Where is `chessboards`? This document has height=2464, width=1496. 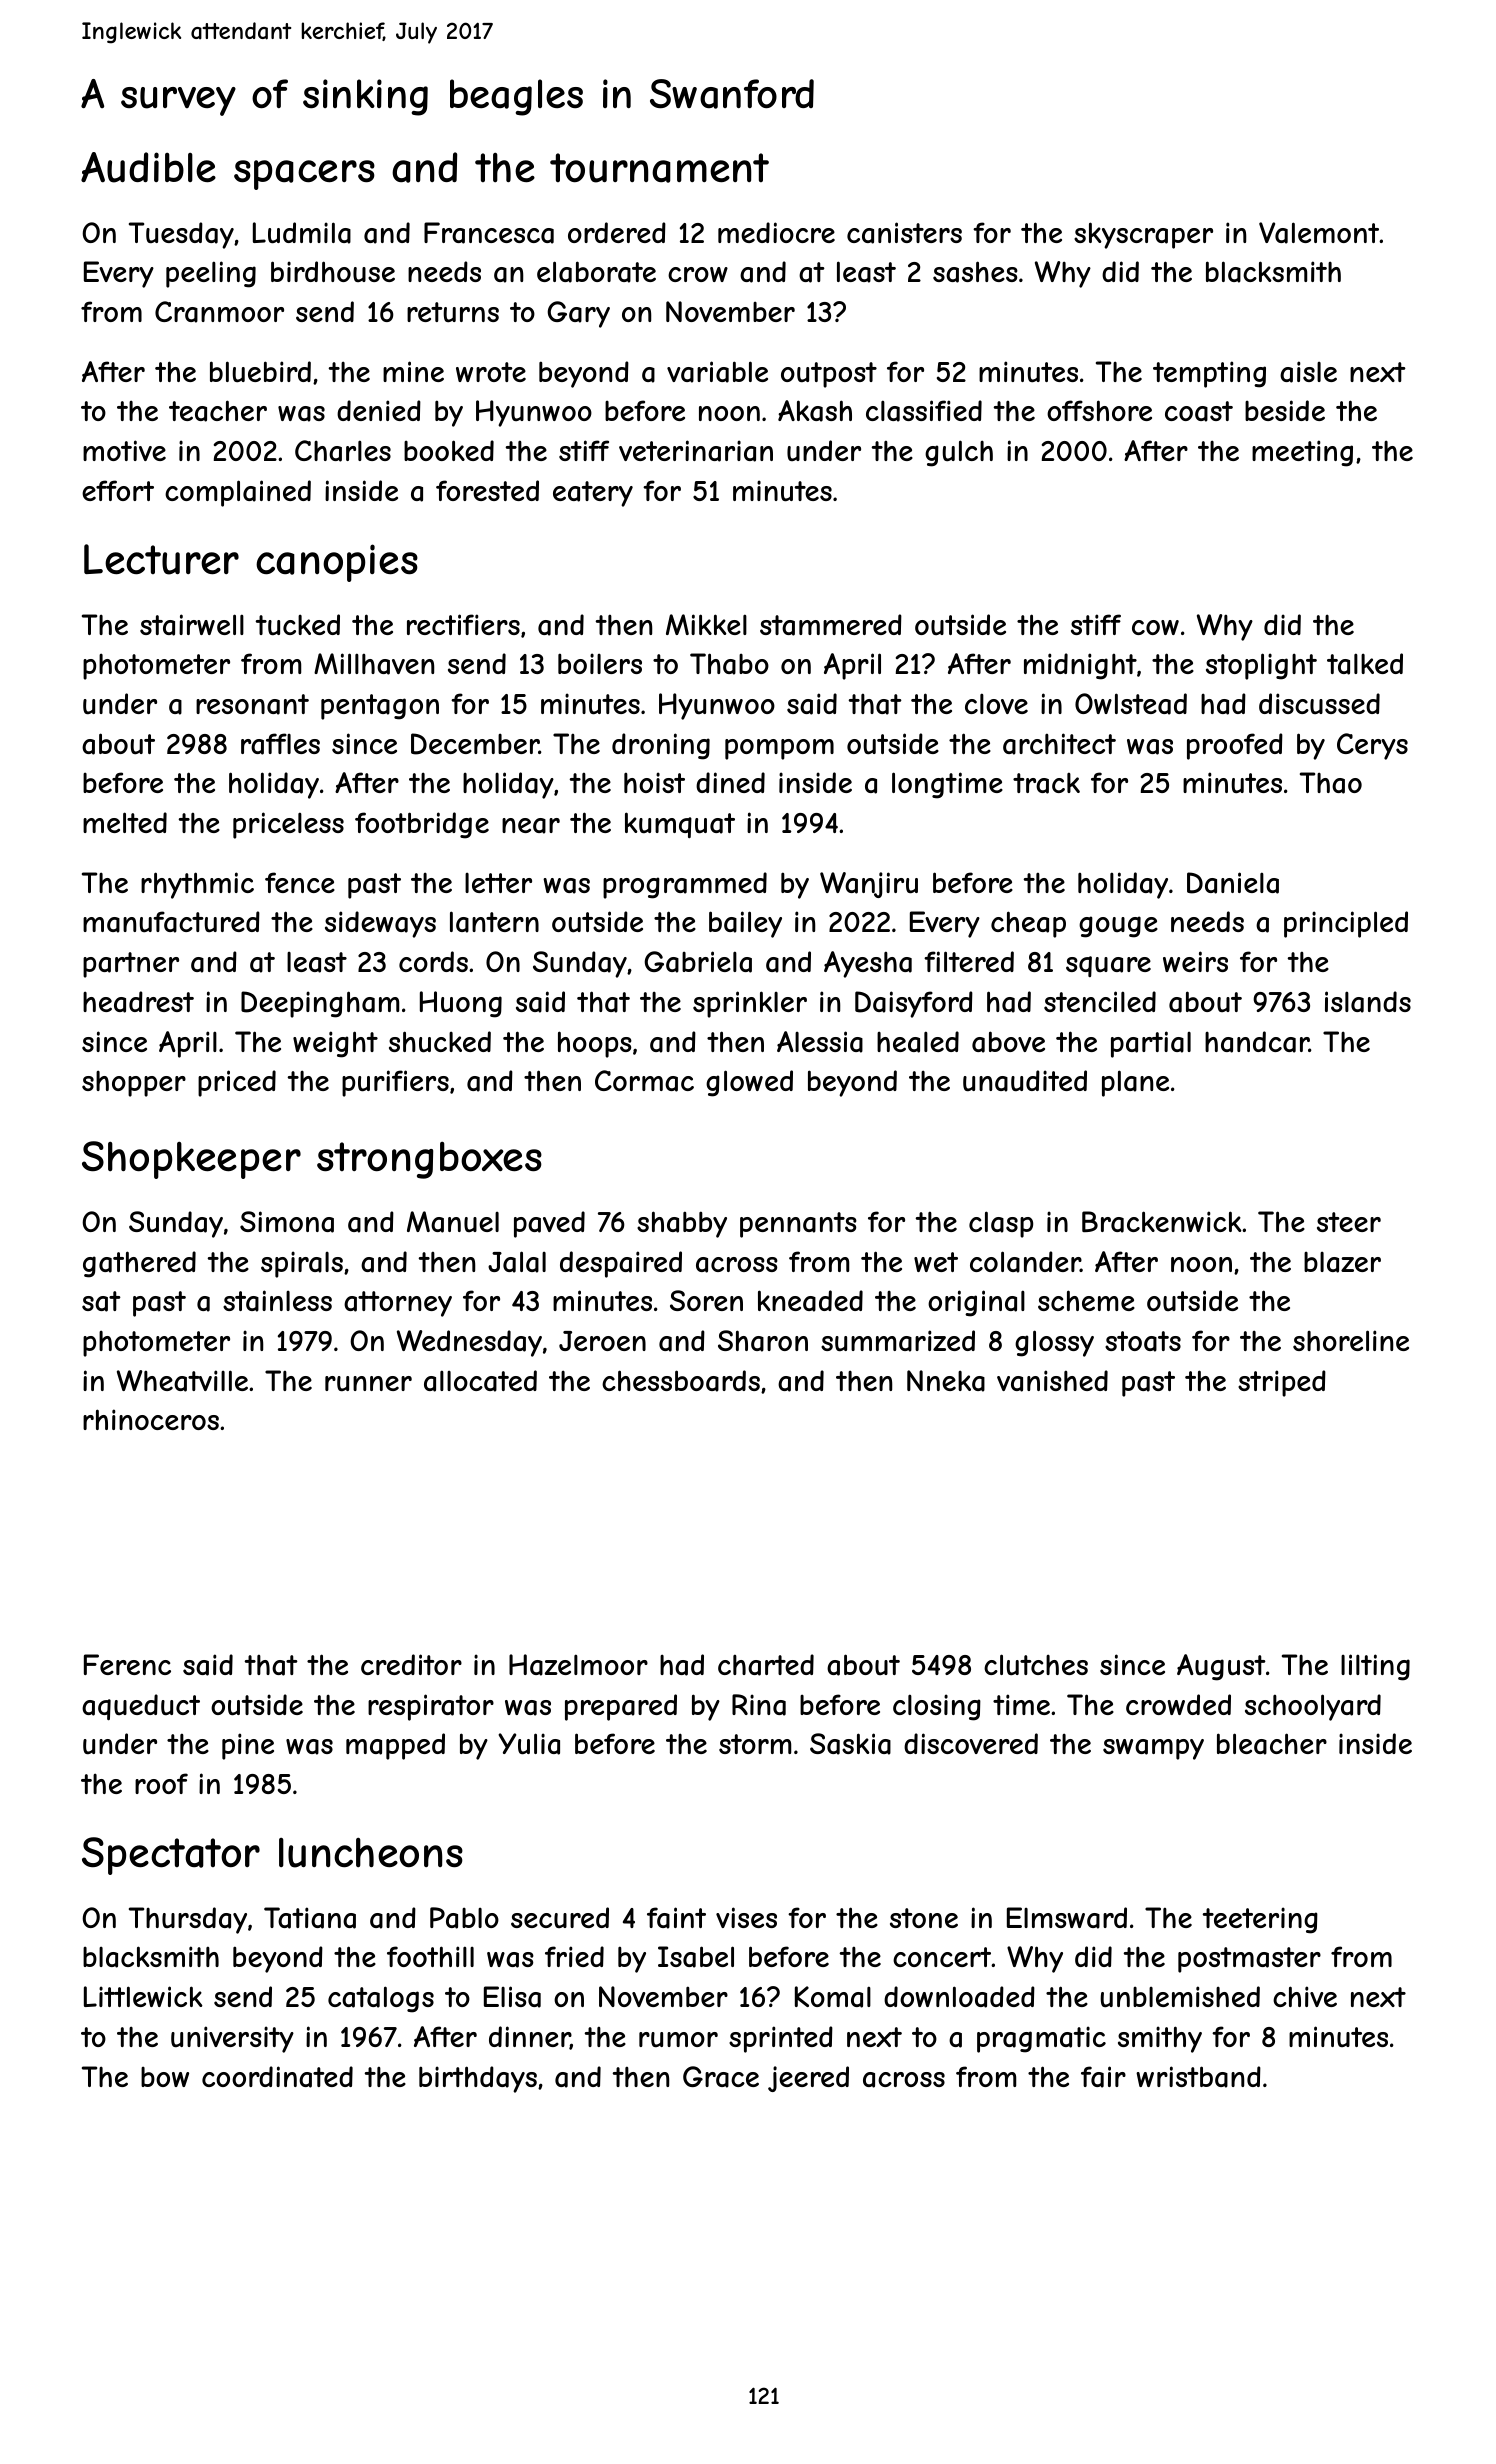 chessboards is located at coordinates (681, 1381).
